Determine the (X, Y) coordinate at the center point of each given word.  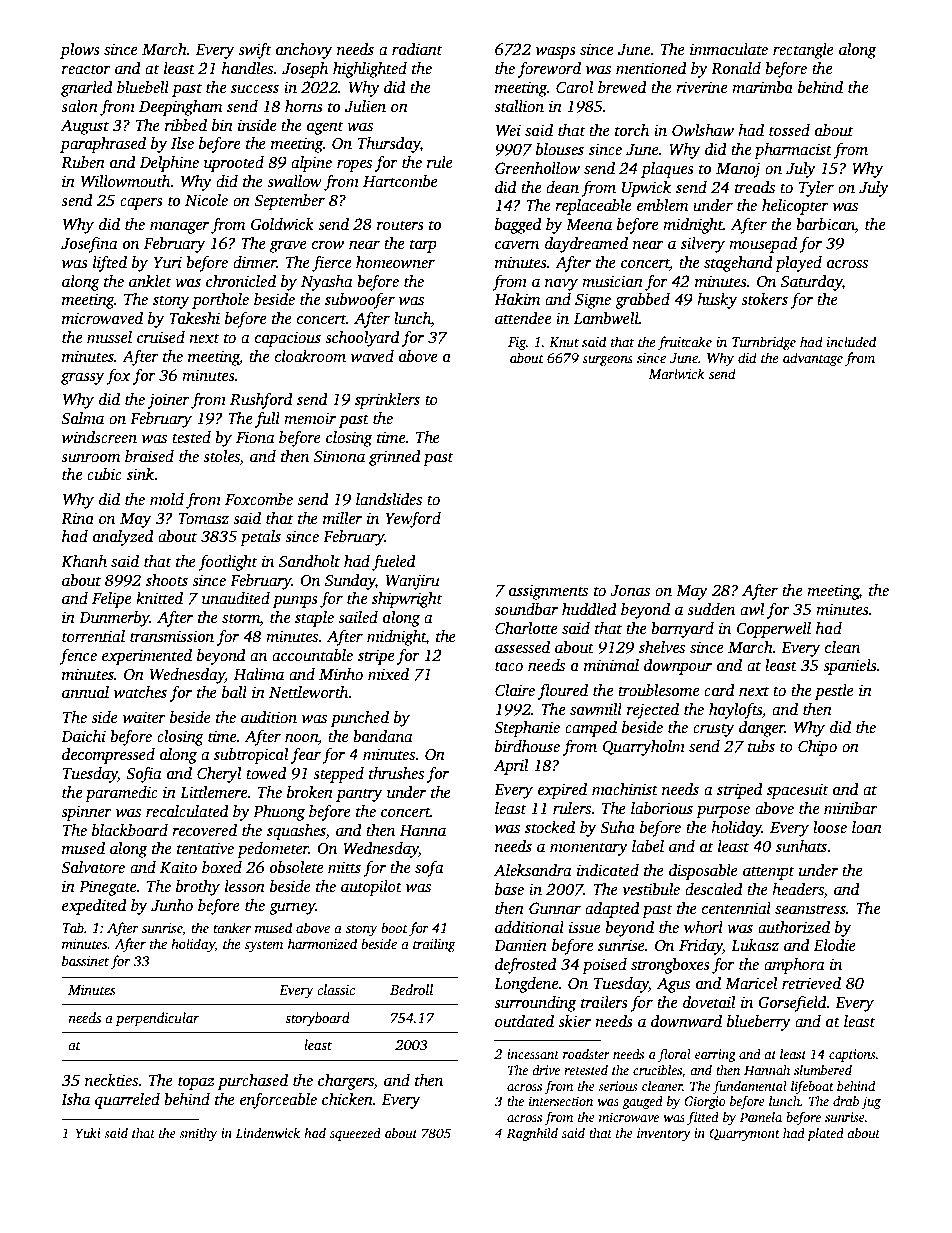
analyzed (123, 538)
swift (255, 51)
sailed (358, 617)
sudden (711, 609)
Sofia (144, 775)
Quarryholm (643, 748)
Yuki (88, 1133)
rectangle (803, 51)
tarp (423, 246)
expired (562, 791)
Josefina (89, 245)
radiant (417, 49)
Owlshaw (703, 130)
